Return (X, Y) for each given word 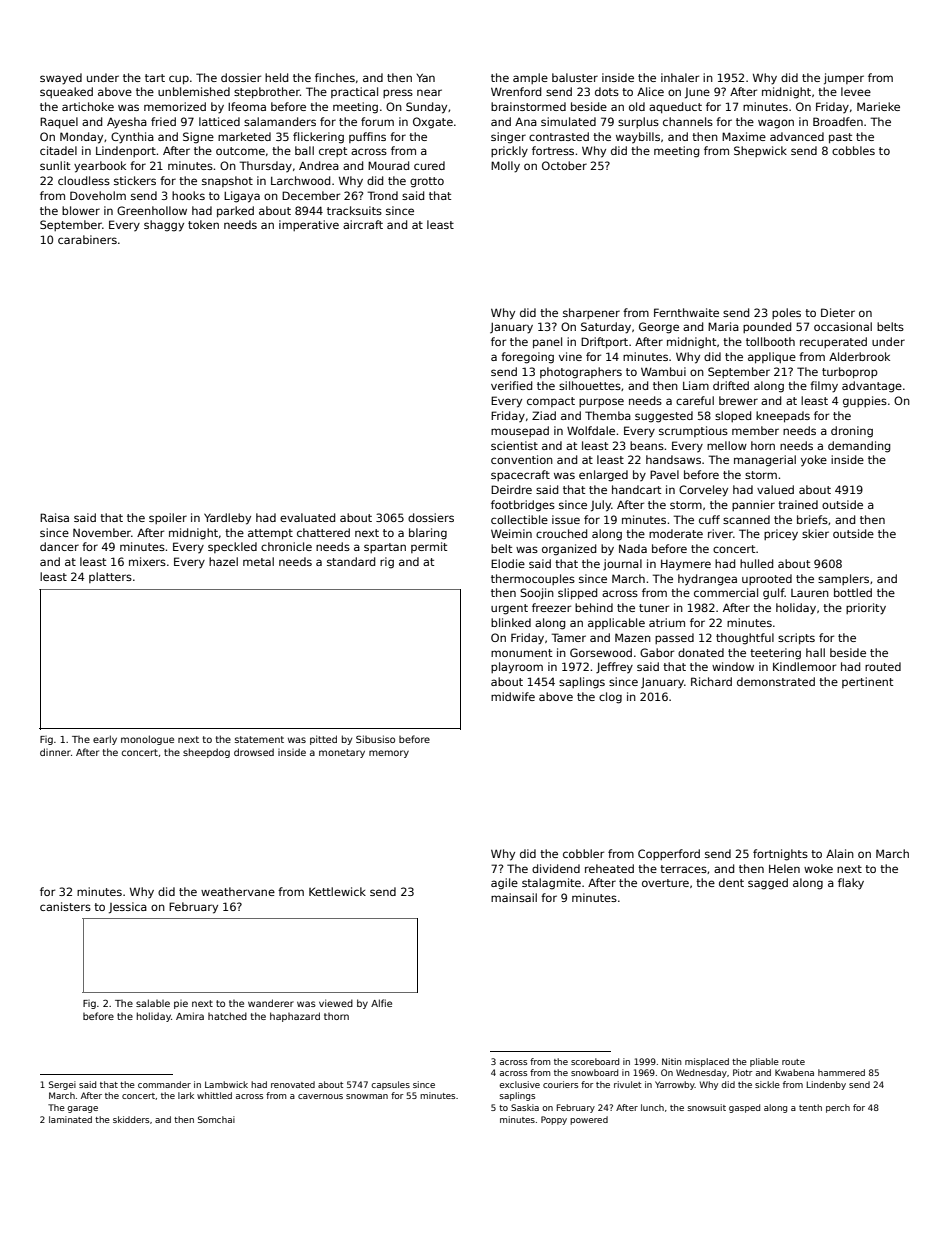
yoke (814, 460)
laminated (70, 1119)
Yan (425, 77)
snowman (367, 1096)
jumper (844, 79)
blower (81, 210)
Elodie (508, 563)
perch (838, 1108)
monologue (147, 740)
